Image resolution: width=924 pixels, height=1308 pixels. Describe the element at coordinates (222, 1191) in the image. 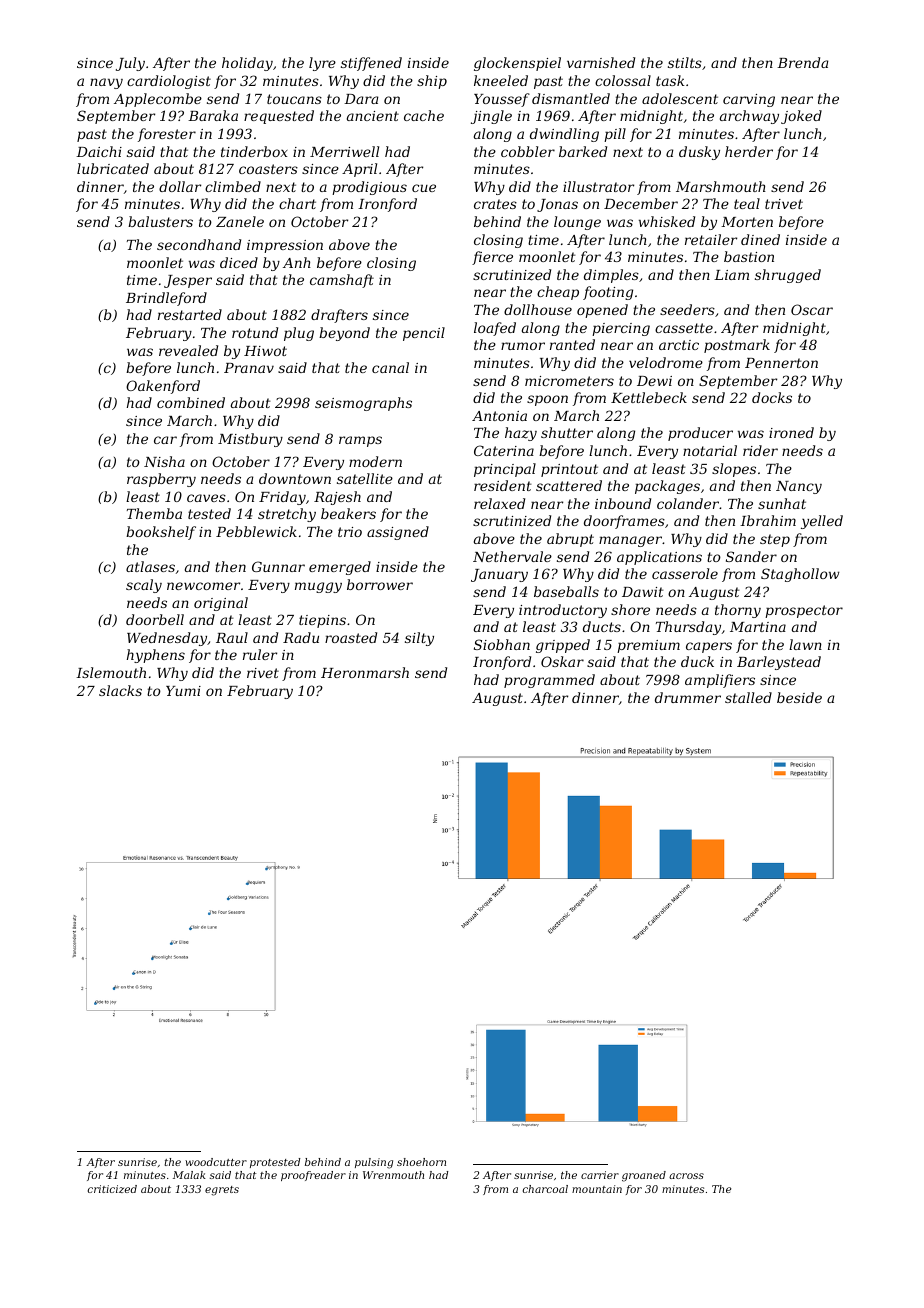

I see `egrets` at that location.
